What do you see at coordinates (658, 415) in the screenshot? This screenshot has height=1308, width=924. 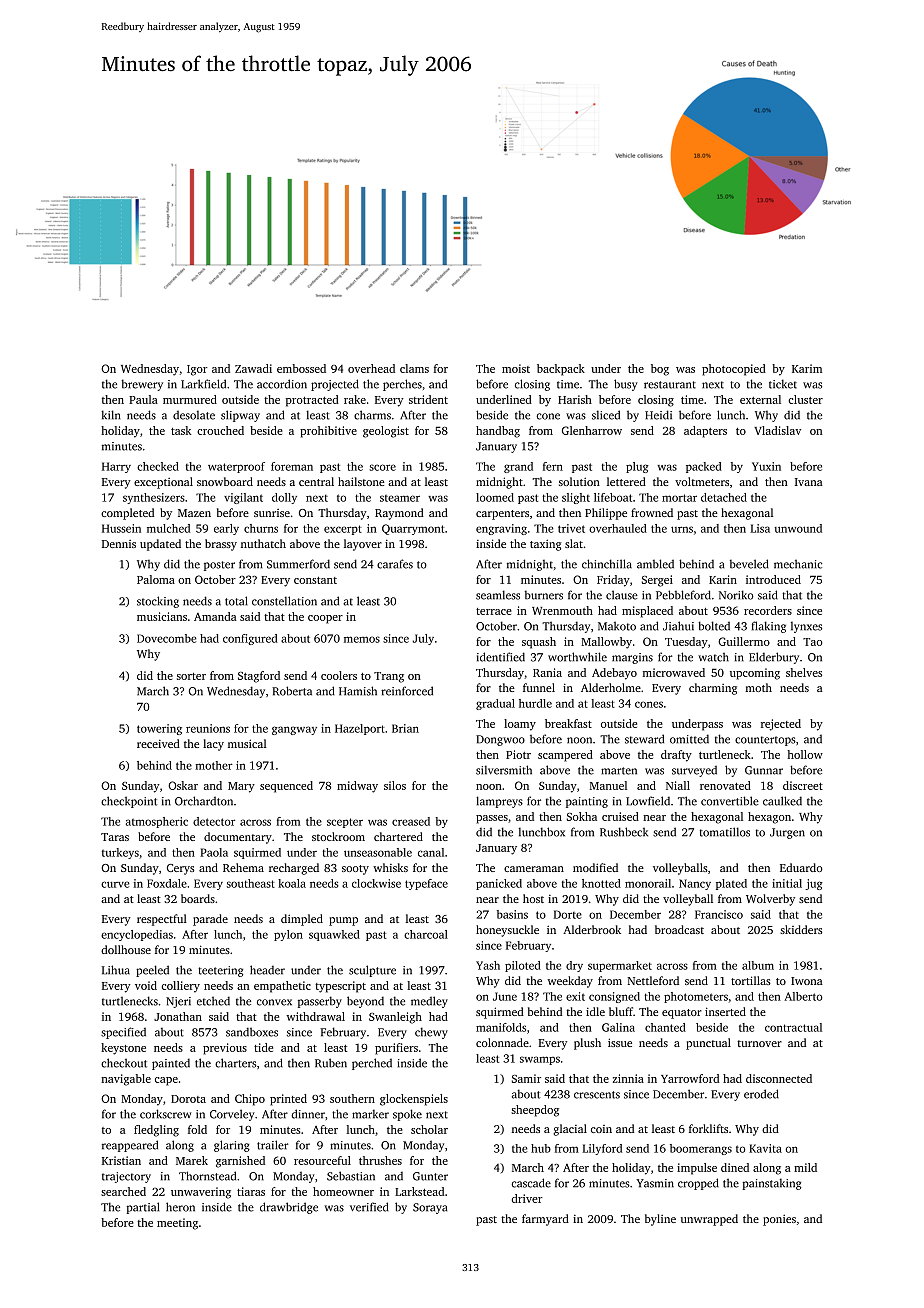 I see `Heidi` at bounding box center [658, 415].
